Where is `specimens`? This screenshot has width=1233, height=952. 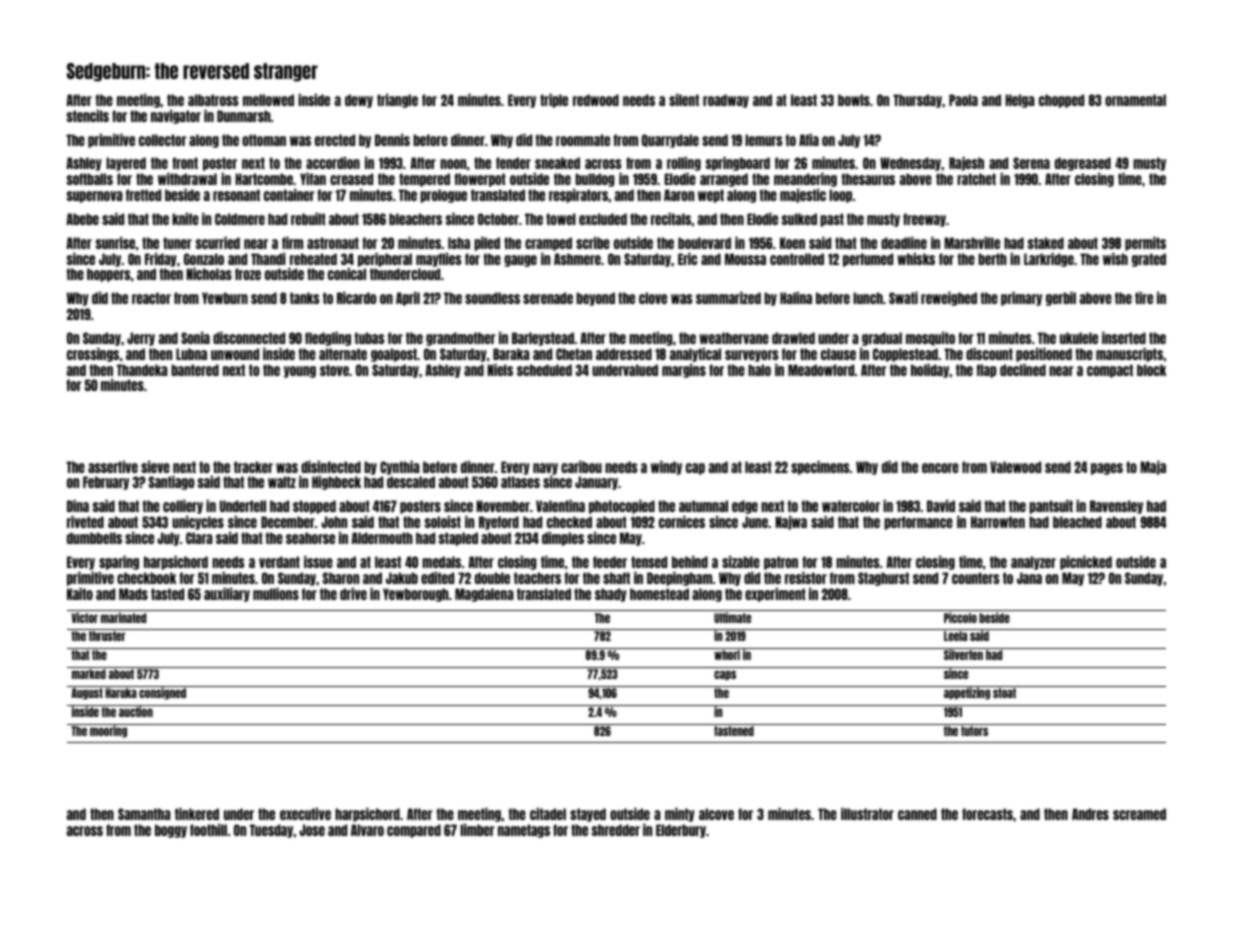 specimens is located at coordinates (820, 468).
